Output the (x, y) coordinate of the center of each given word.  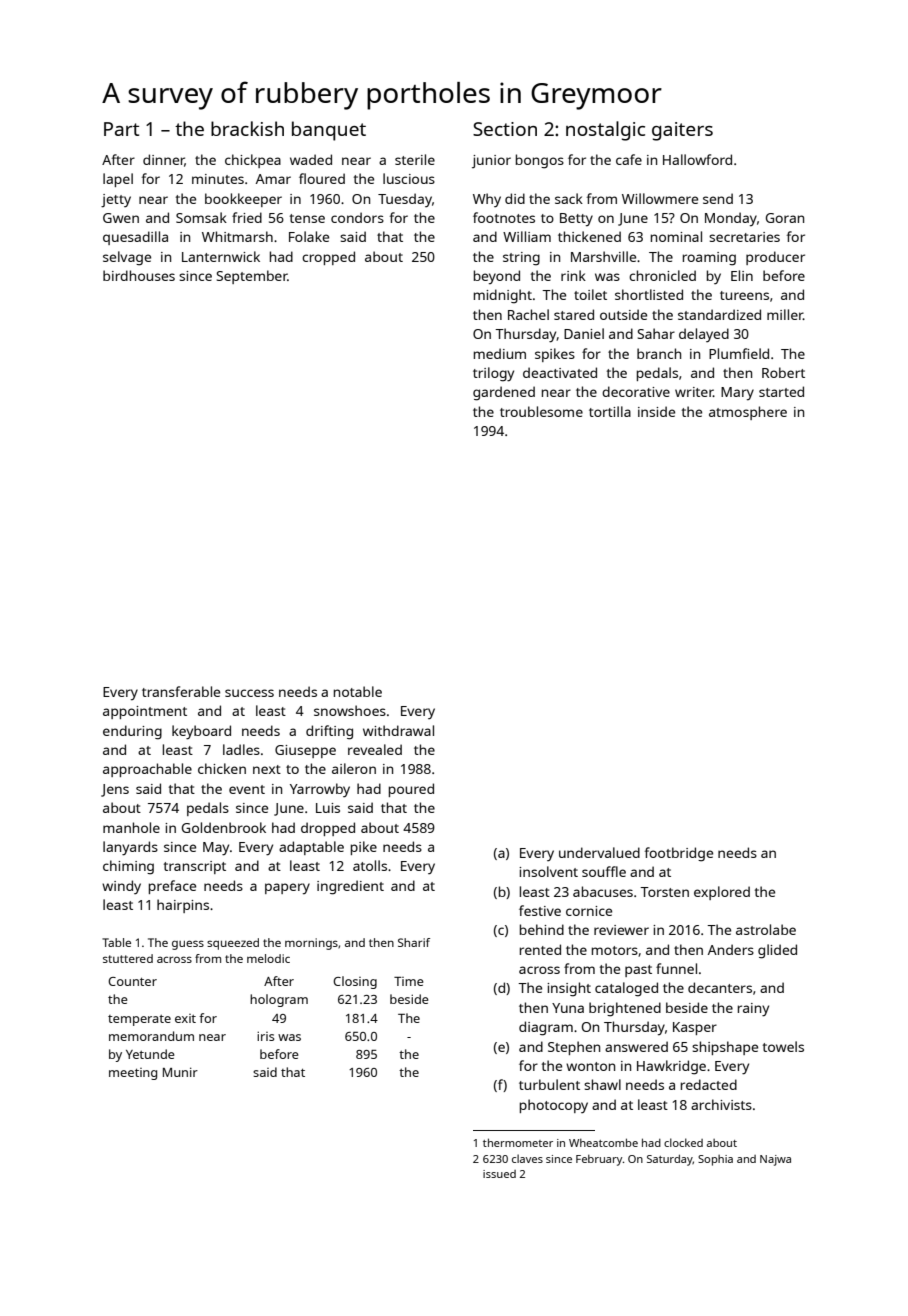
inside (656, 411)
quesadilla (135, 238)
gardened (504, 393)
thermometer (518, 1142)
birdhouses (139, 275)
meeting (133, 1074)
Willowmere (660, 198)
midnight (503, 296)
